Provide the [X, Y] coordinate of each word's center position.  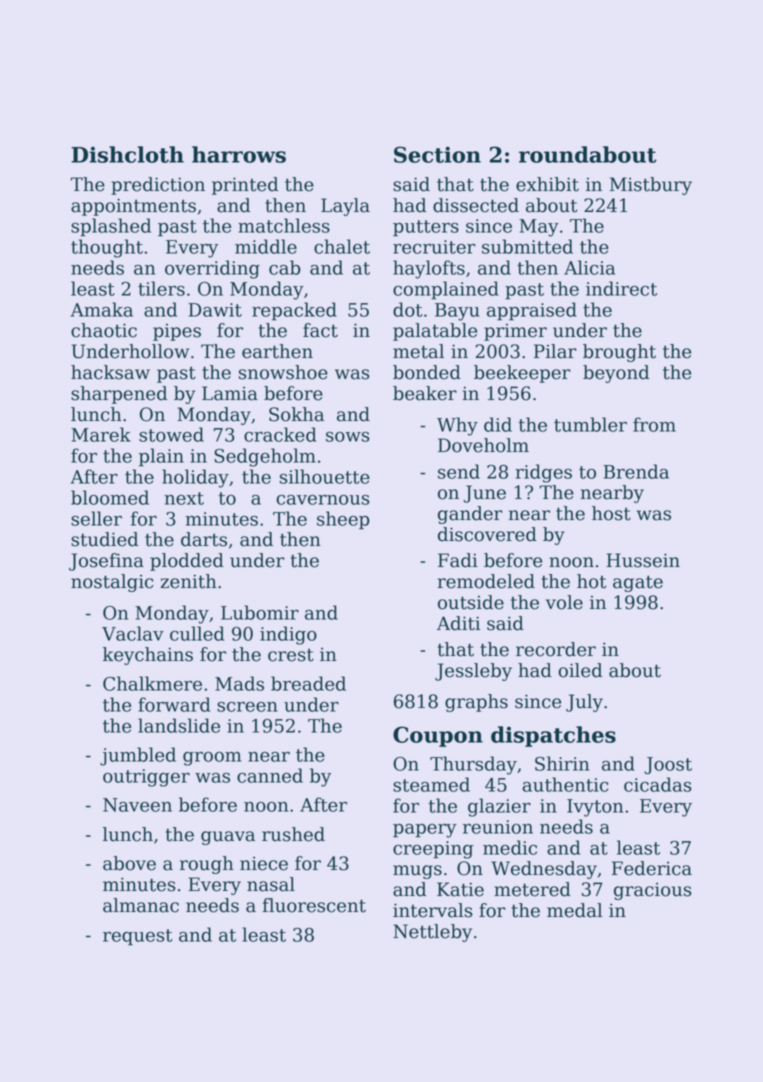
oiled [580, 670]
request [138, 937]
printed [245, 186]
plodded [187, 562]
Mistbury [651, 186]
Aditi [458, 623]
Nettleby [432, 933]
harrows [239, 154]
